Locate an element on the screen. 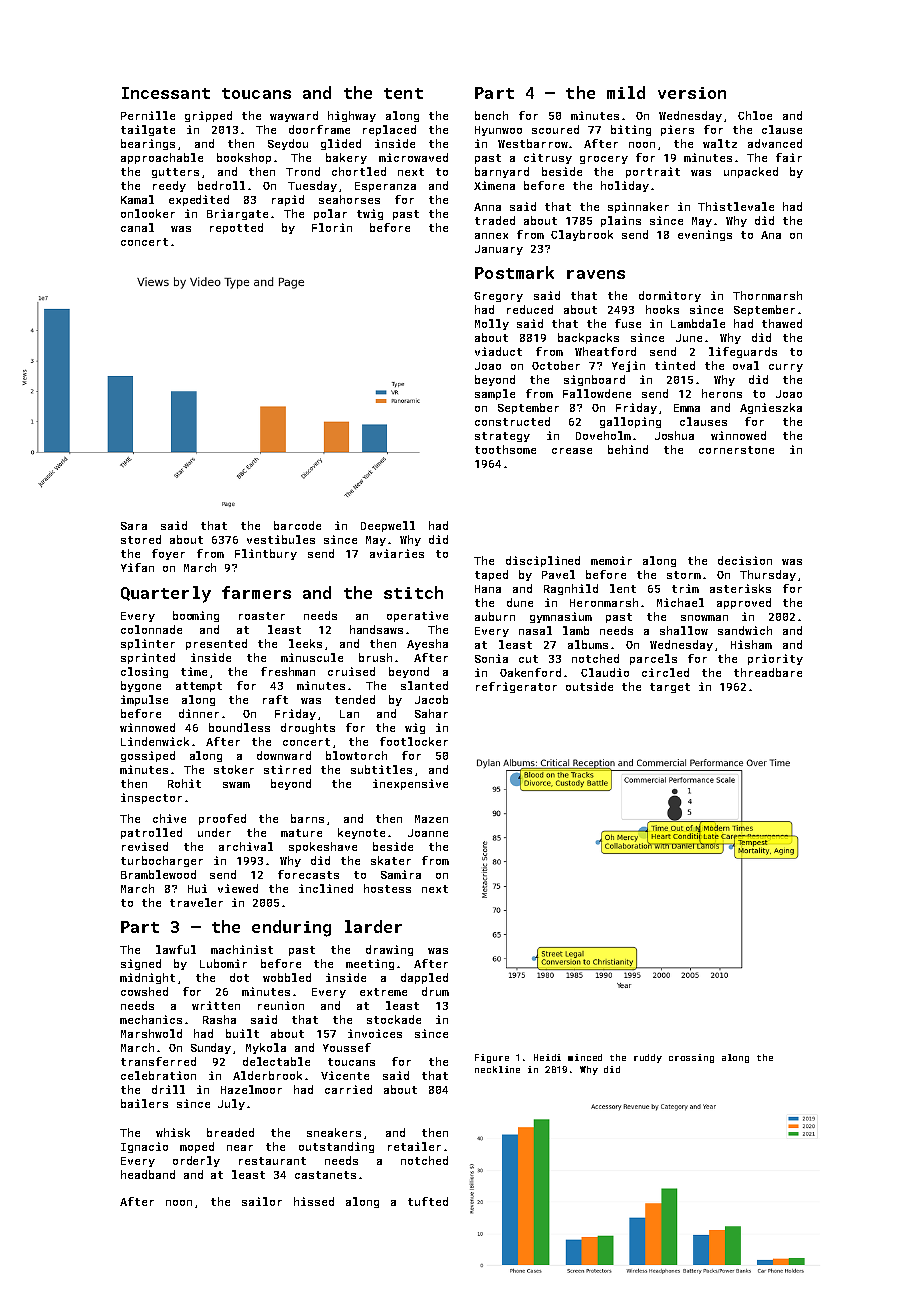 The image size is (924, 1308). tufted is located at coordinates (428, 1201).
